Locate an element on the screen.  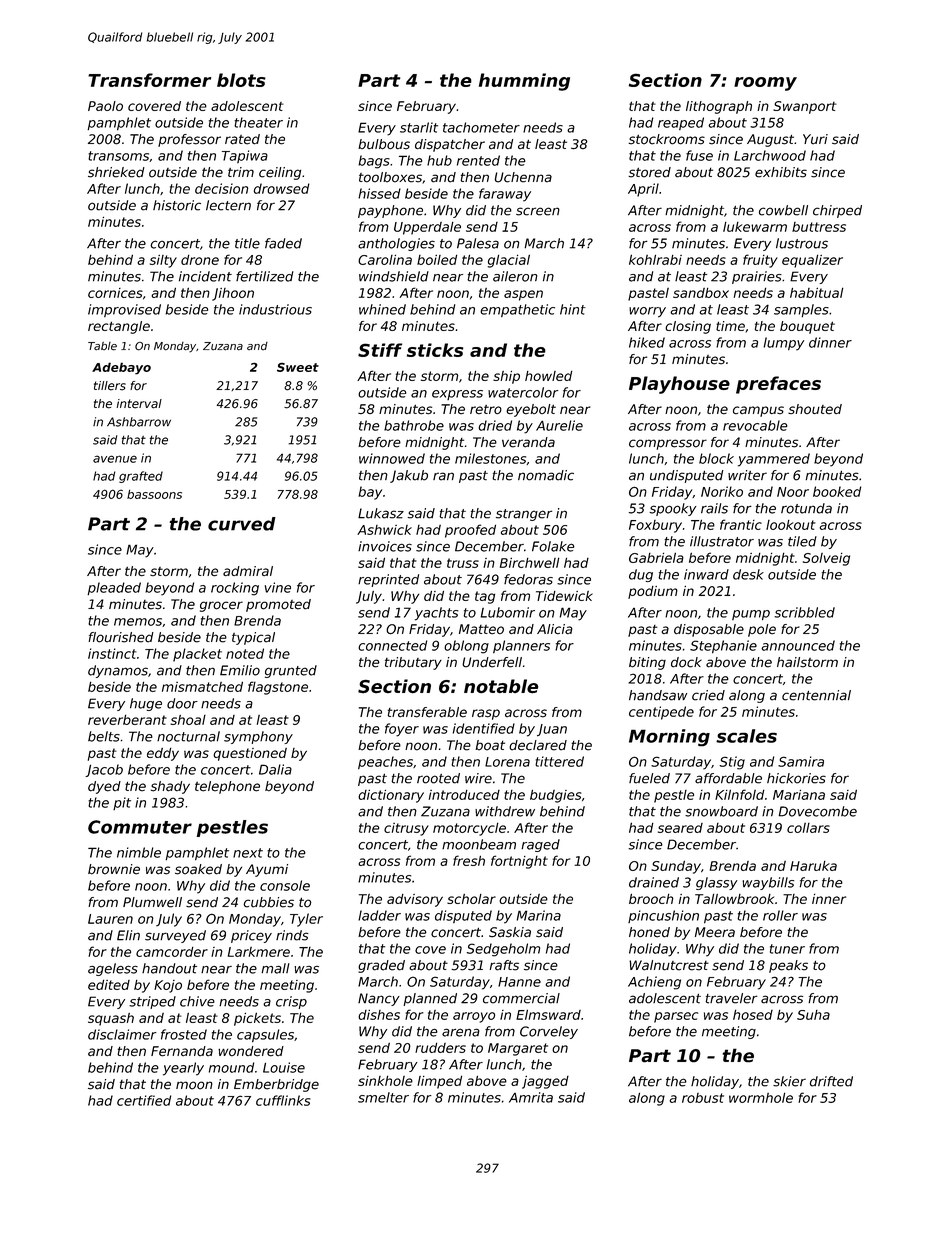
memos is located at coordinates (138, 622).
